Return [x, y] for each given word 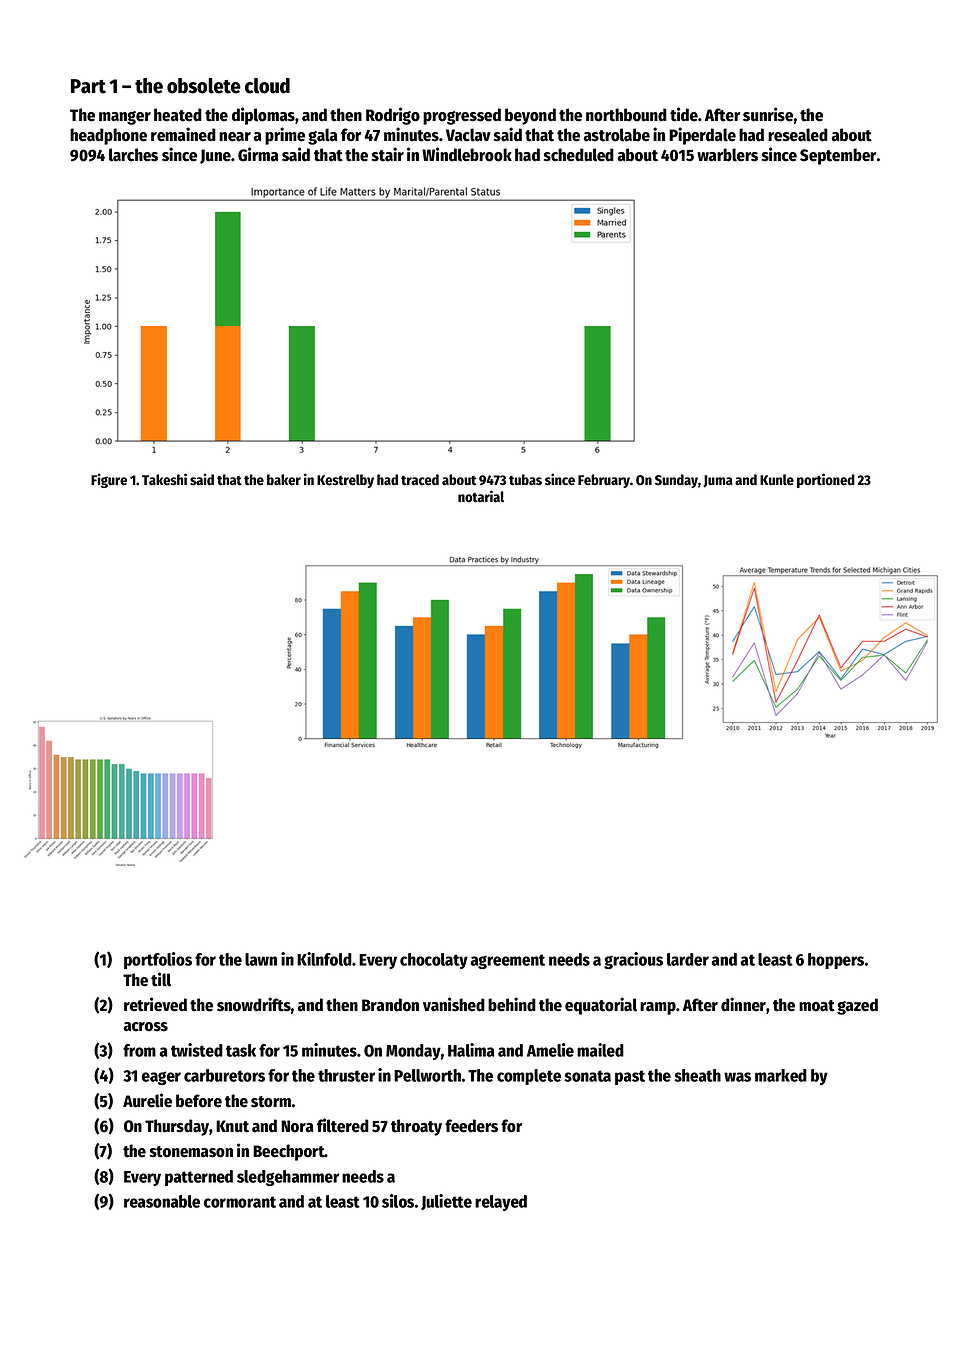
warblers [727, 155]
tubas [525, 480]
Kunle [777, 480]
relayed [501, 1203]
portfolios [158, 960]
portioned [826, 480]
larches [133, 155]
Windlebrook [467, 154]
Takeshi [164, 479]
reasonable [162, 1201]
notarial [481, 496]
